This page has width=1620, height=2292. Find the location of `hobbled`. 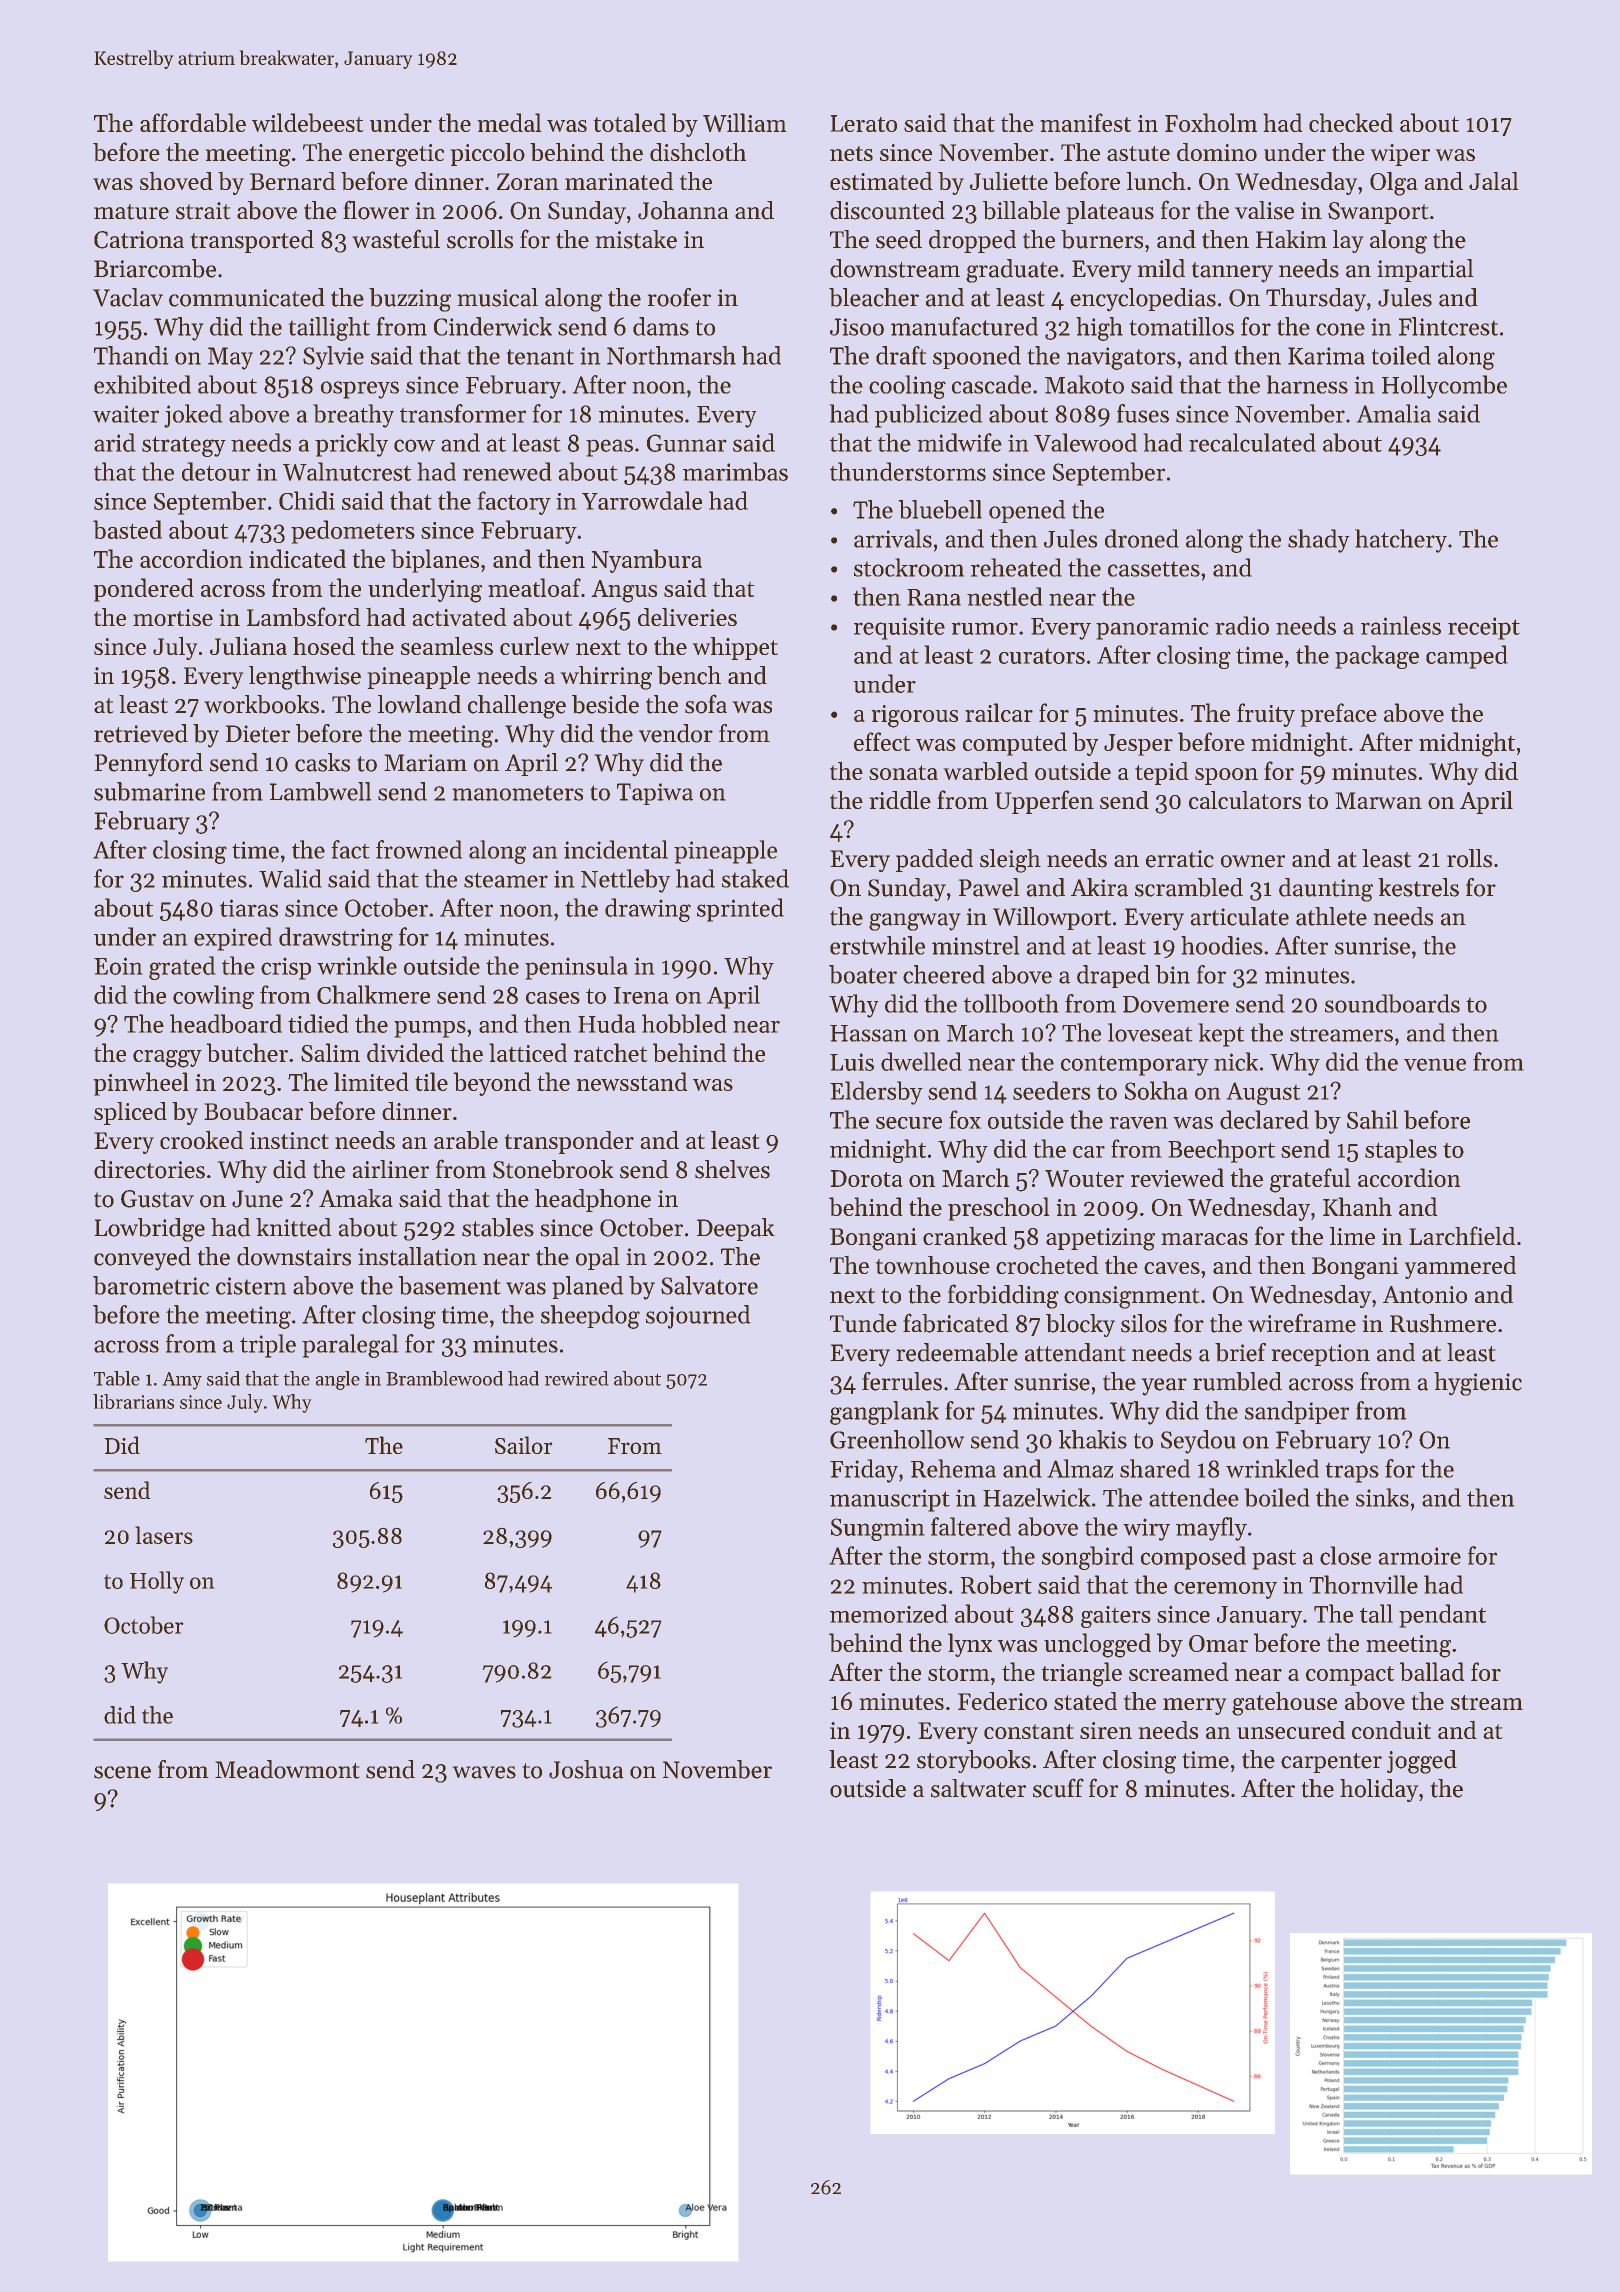

hobbled is located at coordinates (684, 1023).
